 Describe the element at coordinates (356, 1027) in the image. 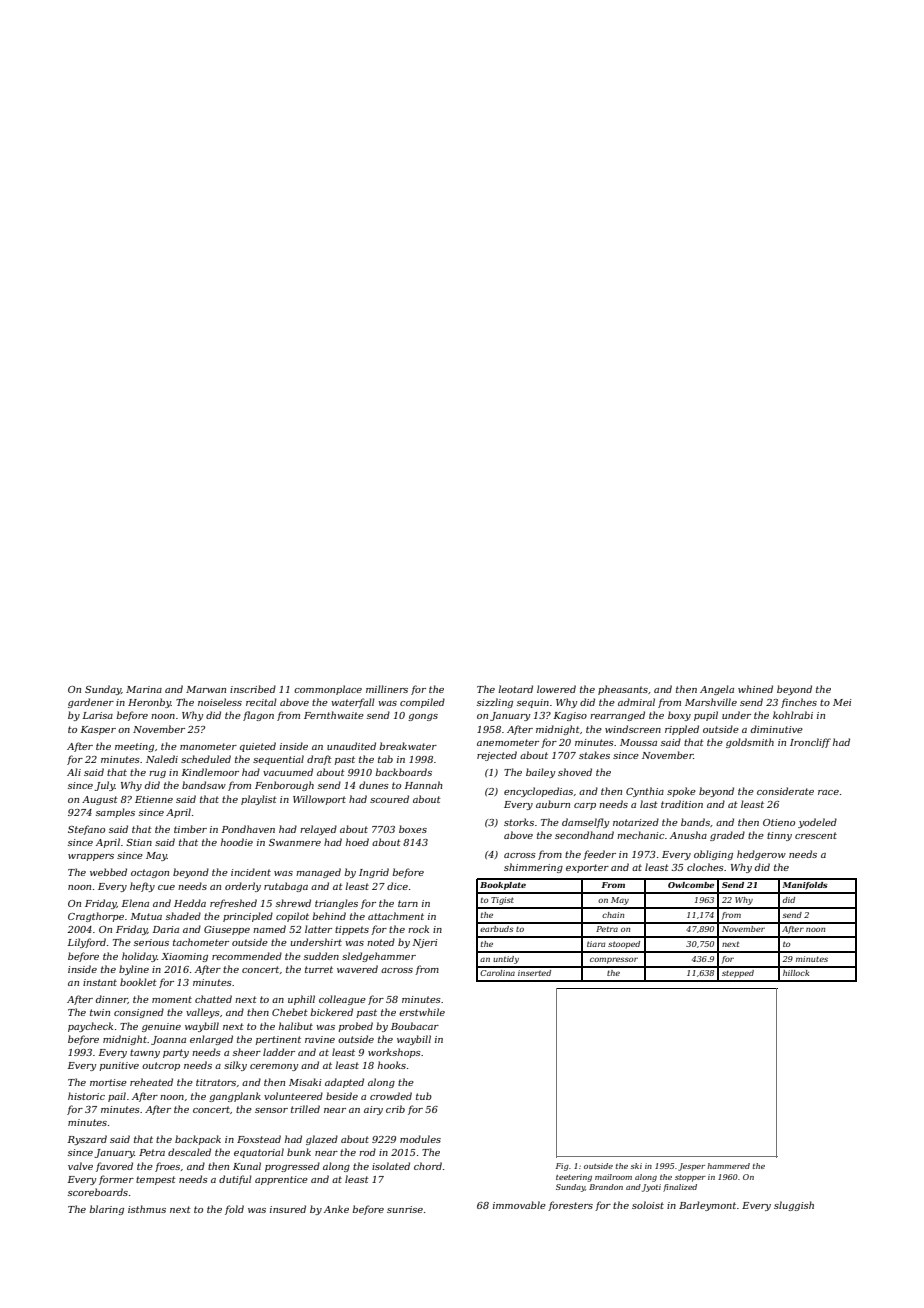

I see `probed` at that location.
